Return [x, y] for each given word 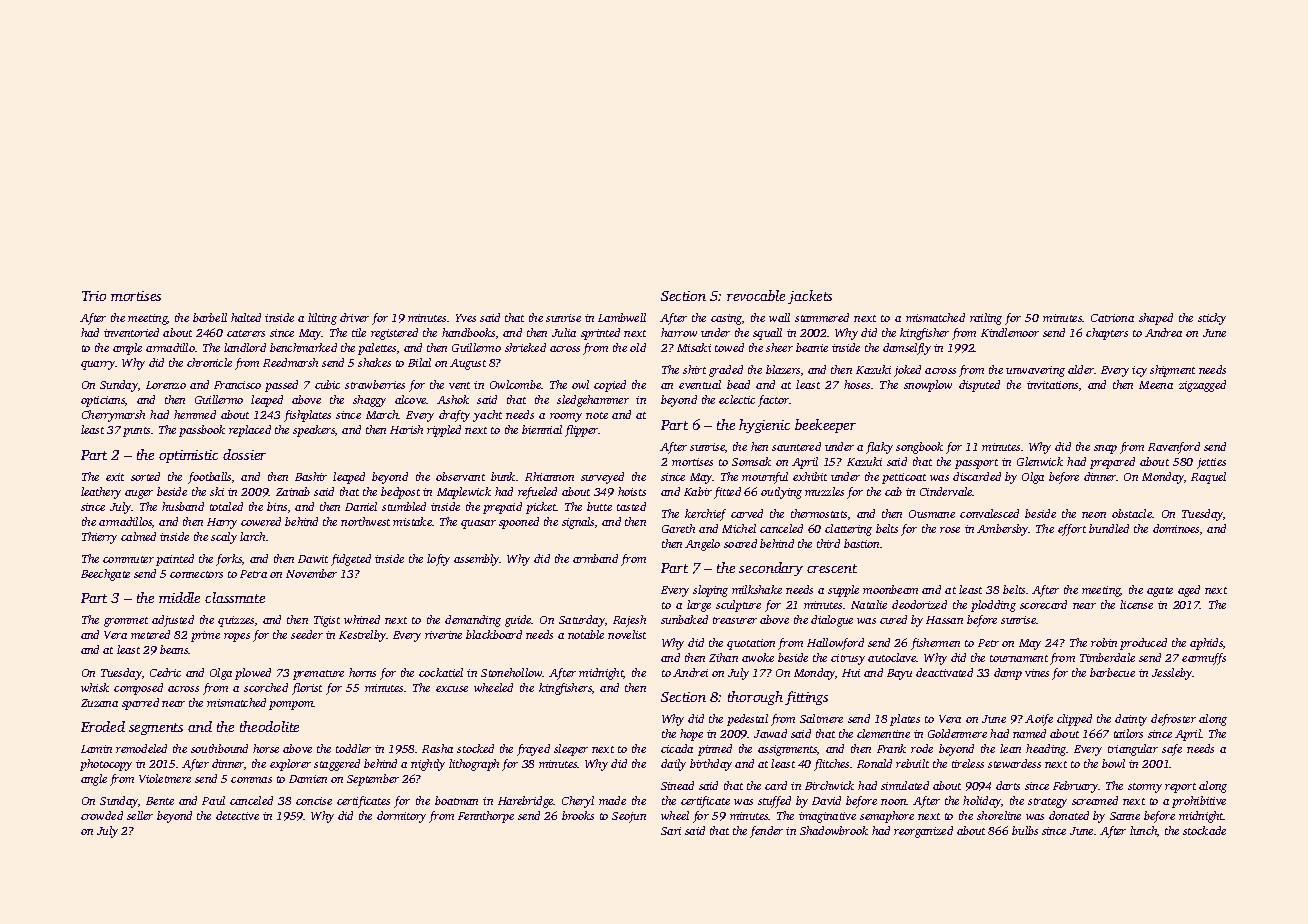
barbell [210, 317]
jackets [810, 297]
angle [94, 780]
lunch [1143, 830]
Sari [671, 831]
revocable [756, 295]
